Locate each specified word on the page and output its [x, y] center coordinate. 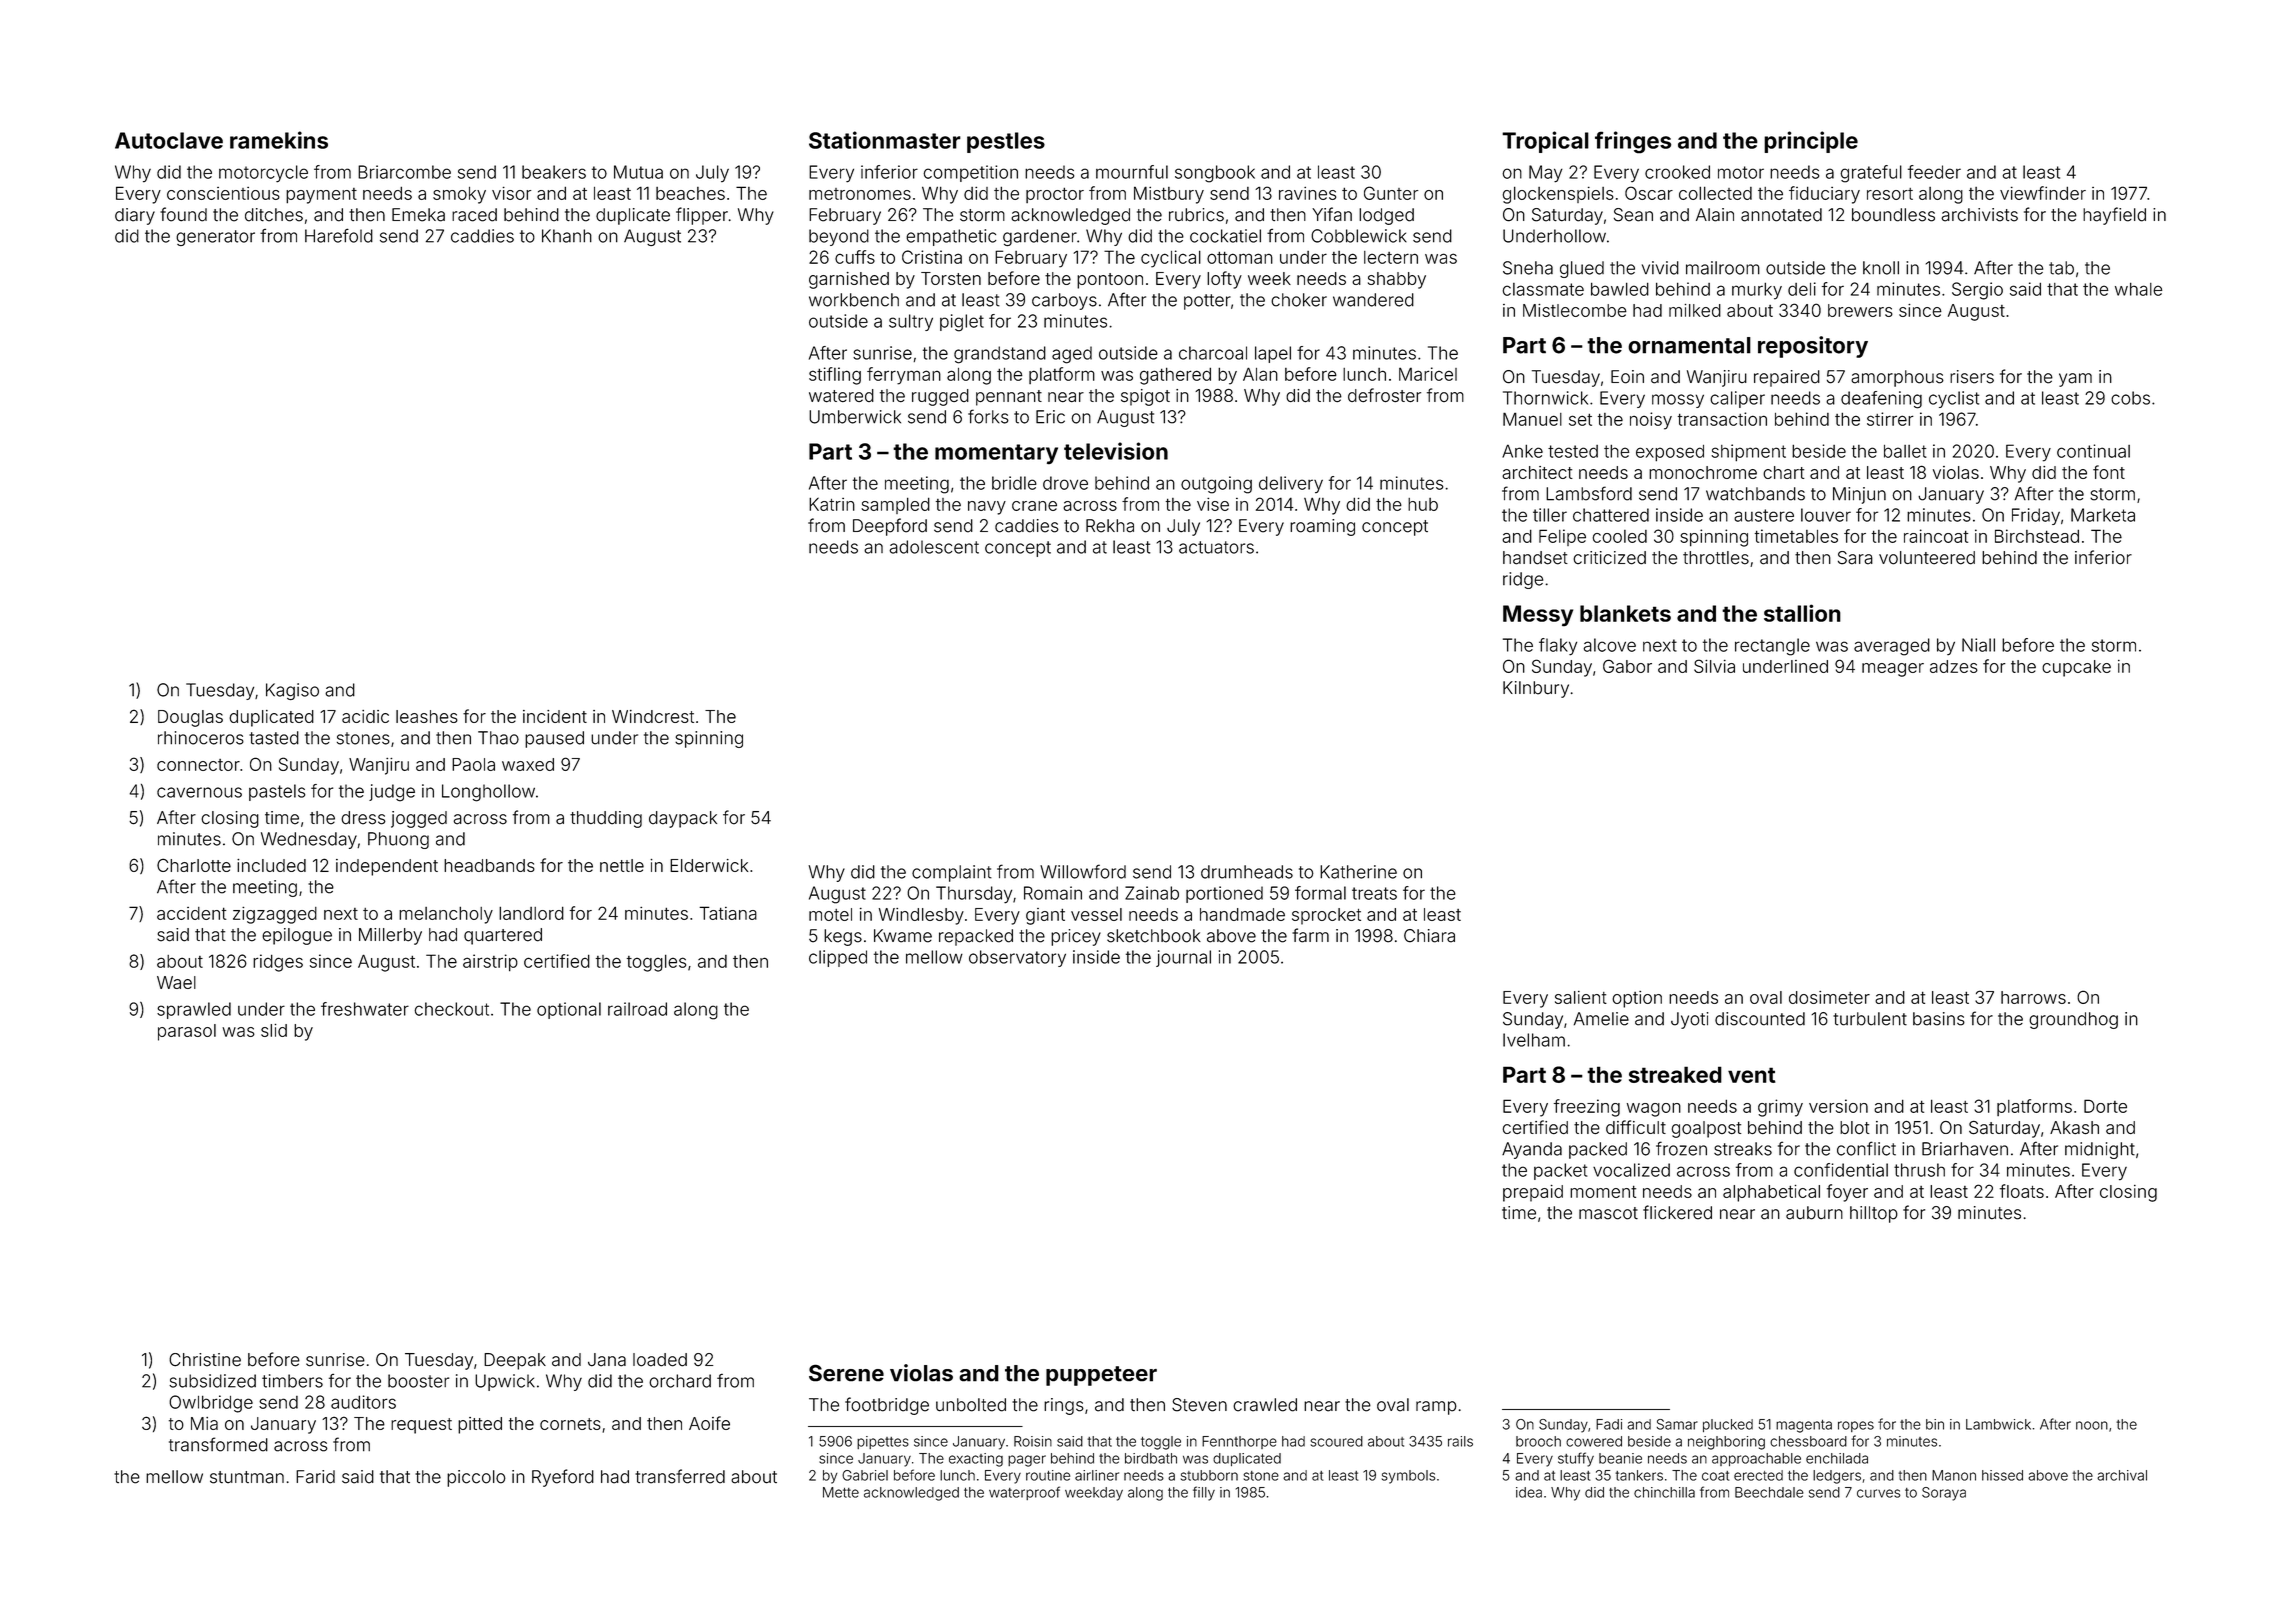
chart [1783, 472]
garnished [849, 280]
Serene [846, 1373]
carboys [1064, 301]
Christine [205, 1360]
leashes [427, 716]
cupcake [2076, 668]
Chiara [1429, 936]
